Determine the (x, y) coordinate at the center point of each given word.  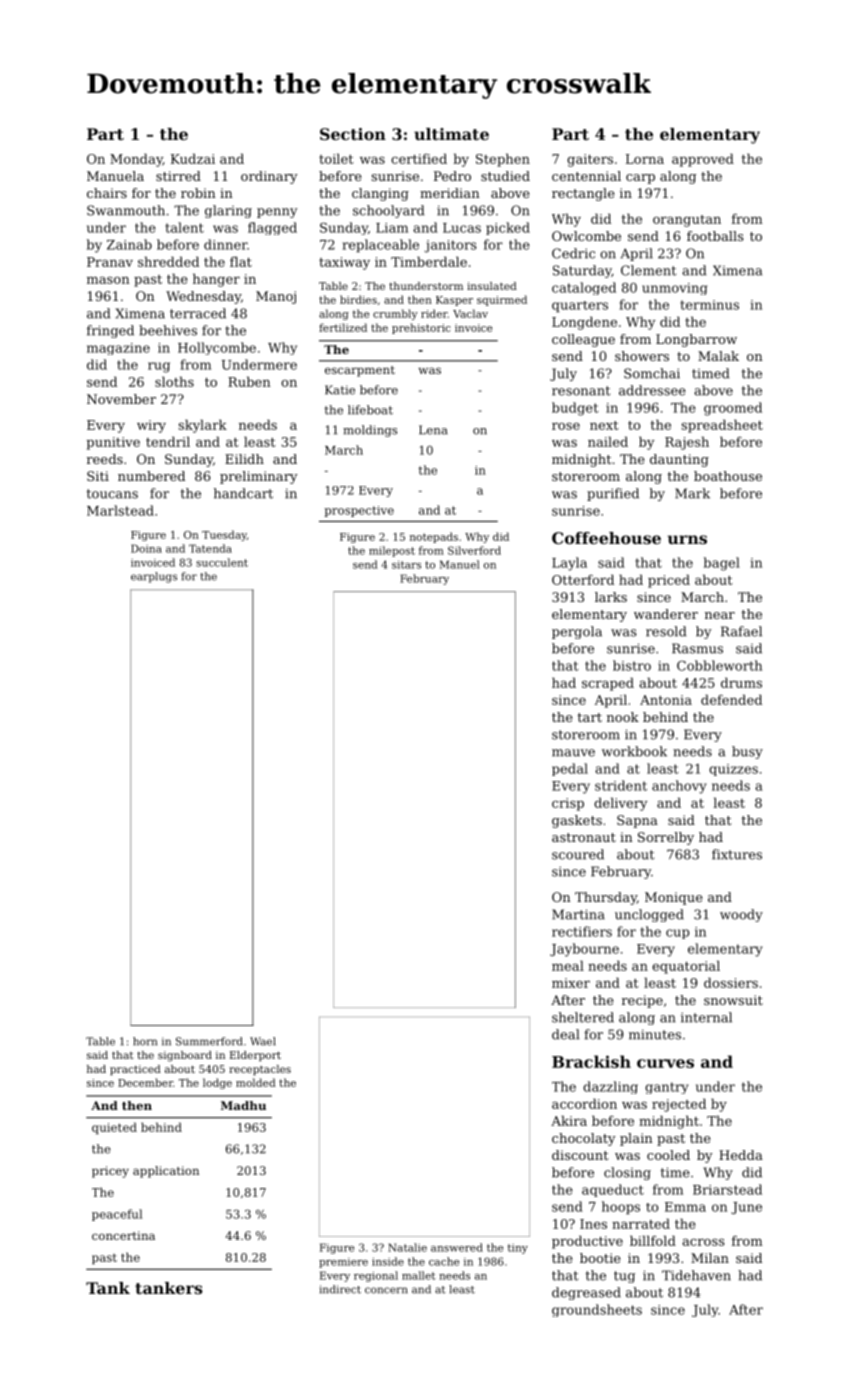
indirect (340, 1289)
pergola (577, 632)
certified (419, 158)
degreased (586, 1293)
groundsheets (597, 1310)
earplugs (154, 577)
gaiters (590, 160)
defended (731, 699)
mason (108, 280)
